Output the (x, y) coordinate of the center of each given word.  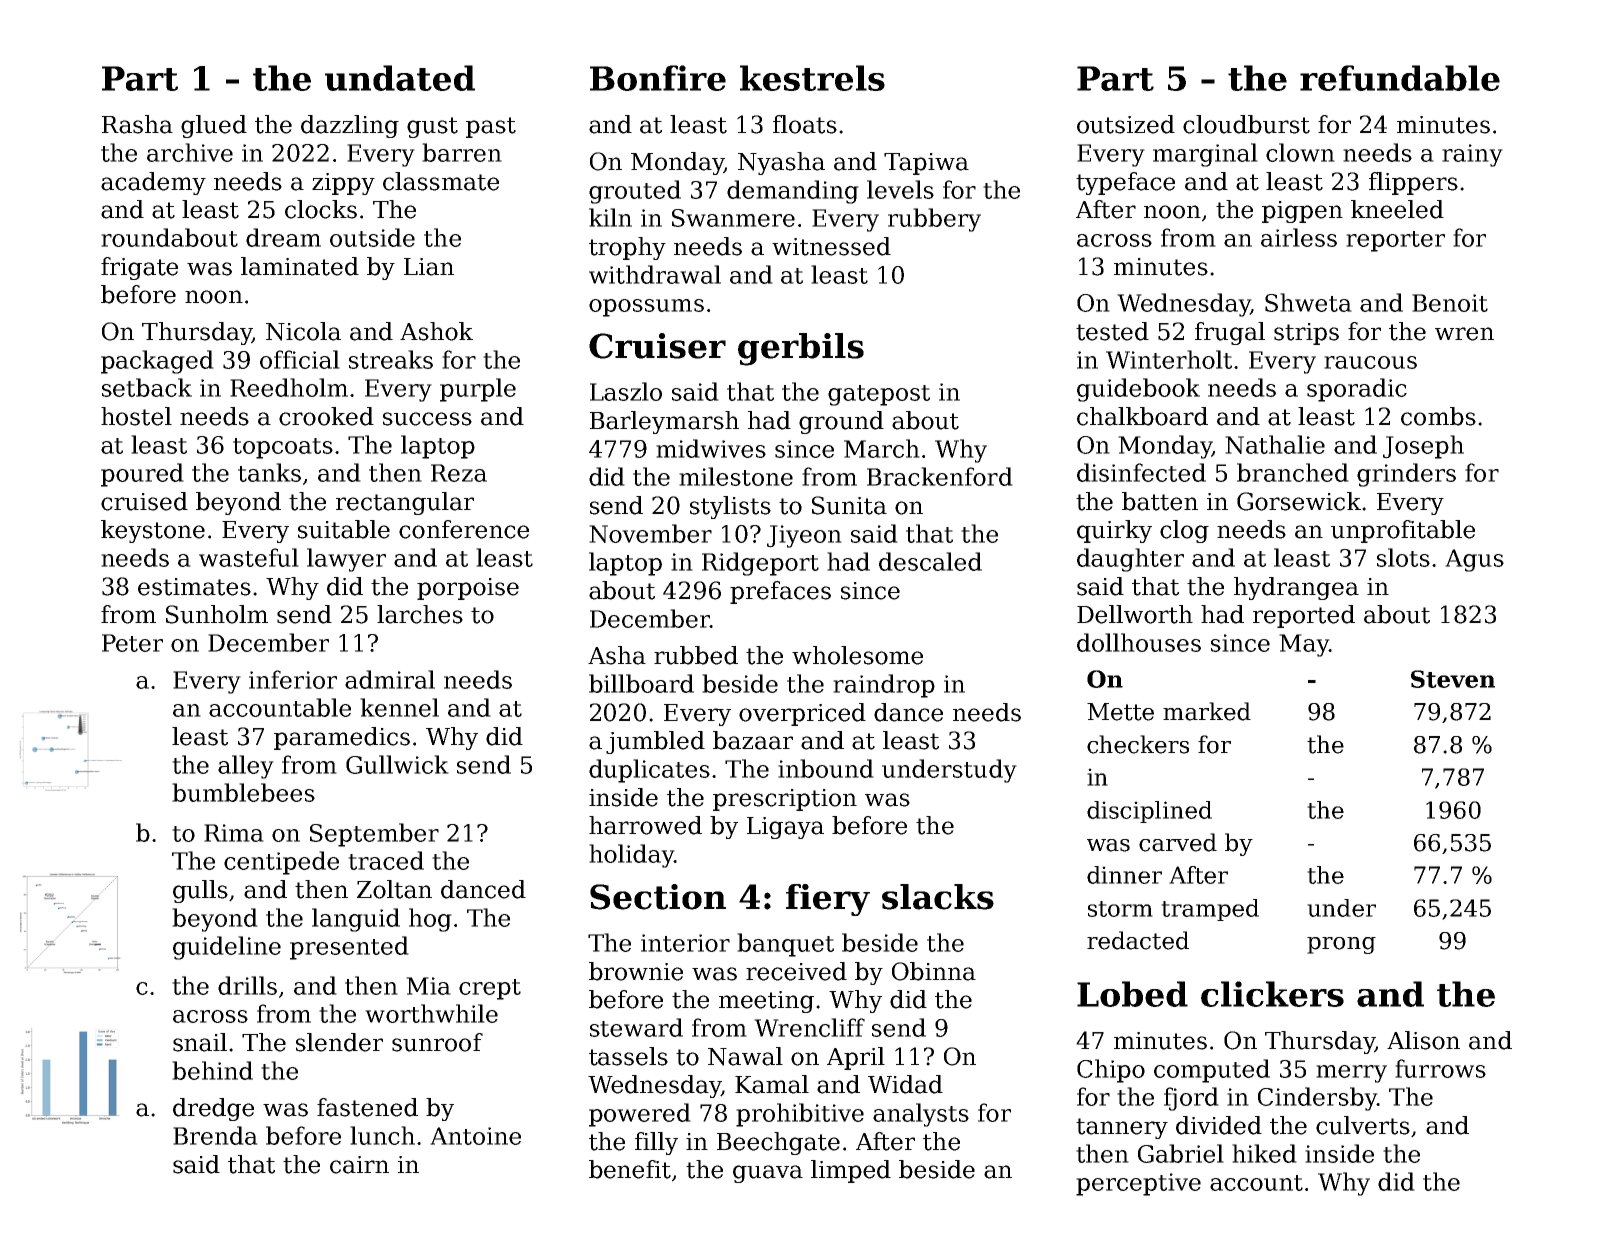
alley (246, 767)
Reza (459, 473)
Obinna (934, 971)
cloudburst (1246, 124)
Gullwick (397, 764)
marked (1207, 711)
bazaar (753, 740)
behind (212, 1070)
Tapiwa (926, 164)
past (491, 127)
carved (1178, 842)
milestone (736, 476)
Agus (1474, 560)
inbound (826, 768)
